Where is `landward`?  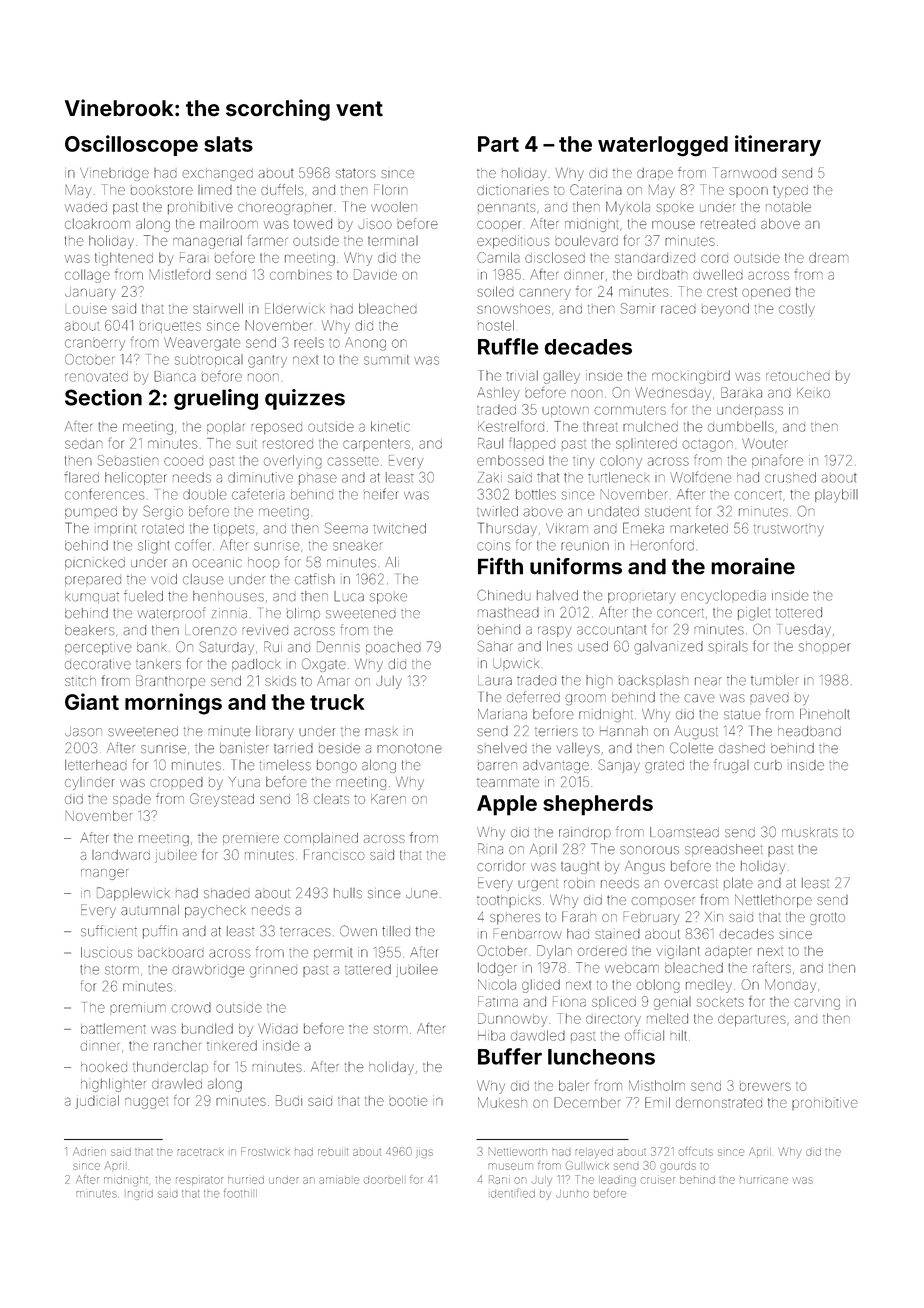 landward is located at coordinates (121, 855).
